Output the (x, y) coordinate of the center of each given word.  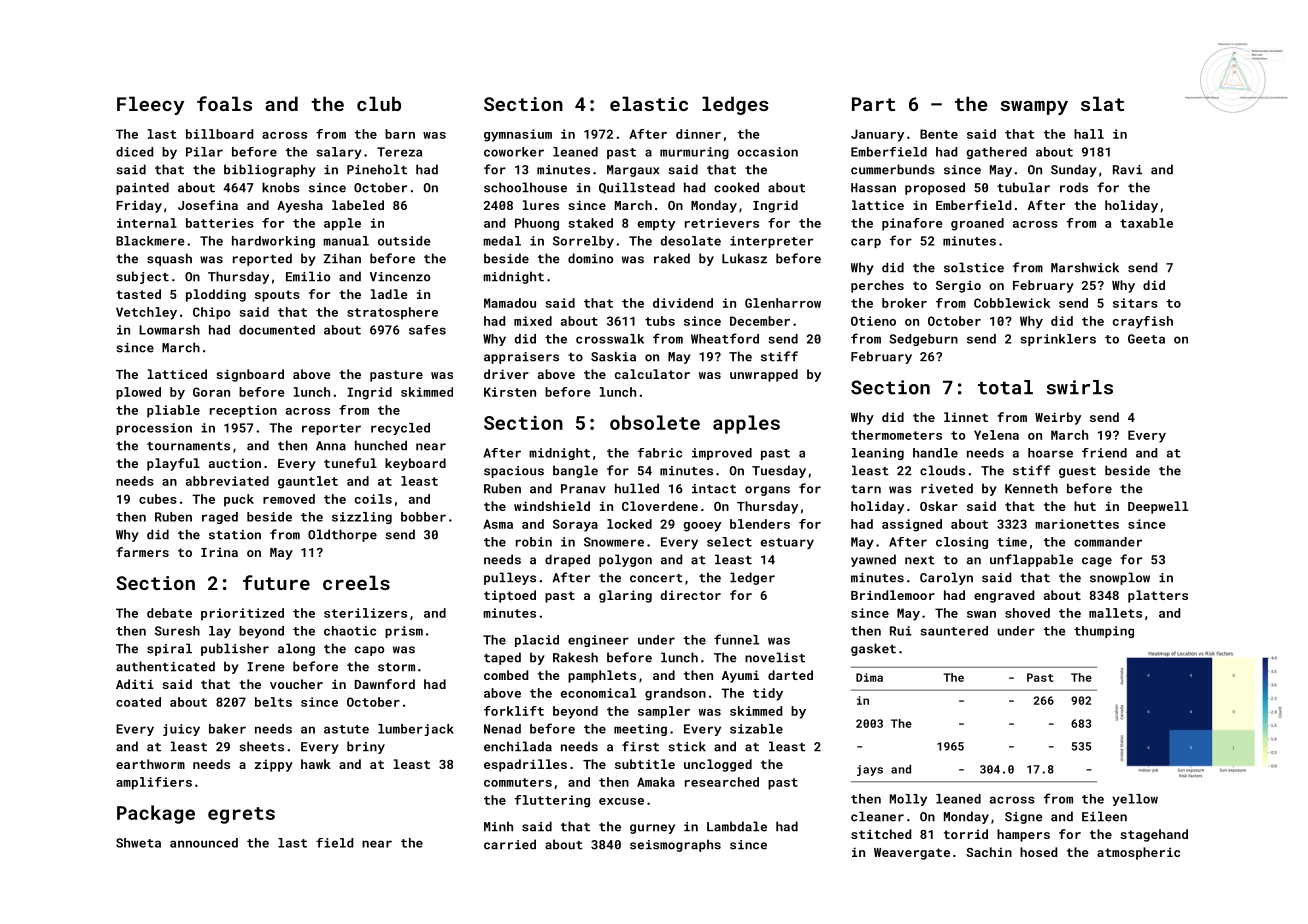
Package (156, 814)
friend (1104, 453)
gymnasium (518, 135)
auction (235, 463)
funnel (736, 639)
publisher (235, 649)
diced (134, 152)
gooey (702, 527)
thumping (1104, 632)
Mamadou (510, 303)
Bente (939, 134)
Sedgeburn (923, 340)
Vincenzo (400, 277)
